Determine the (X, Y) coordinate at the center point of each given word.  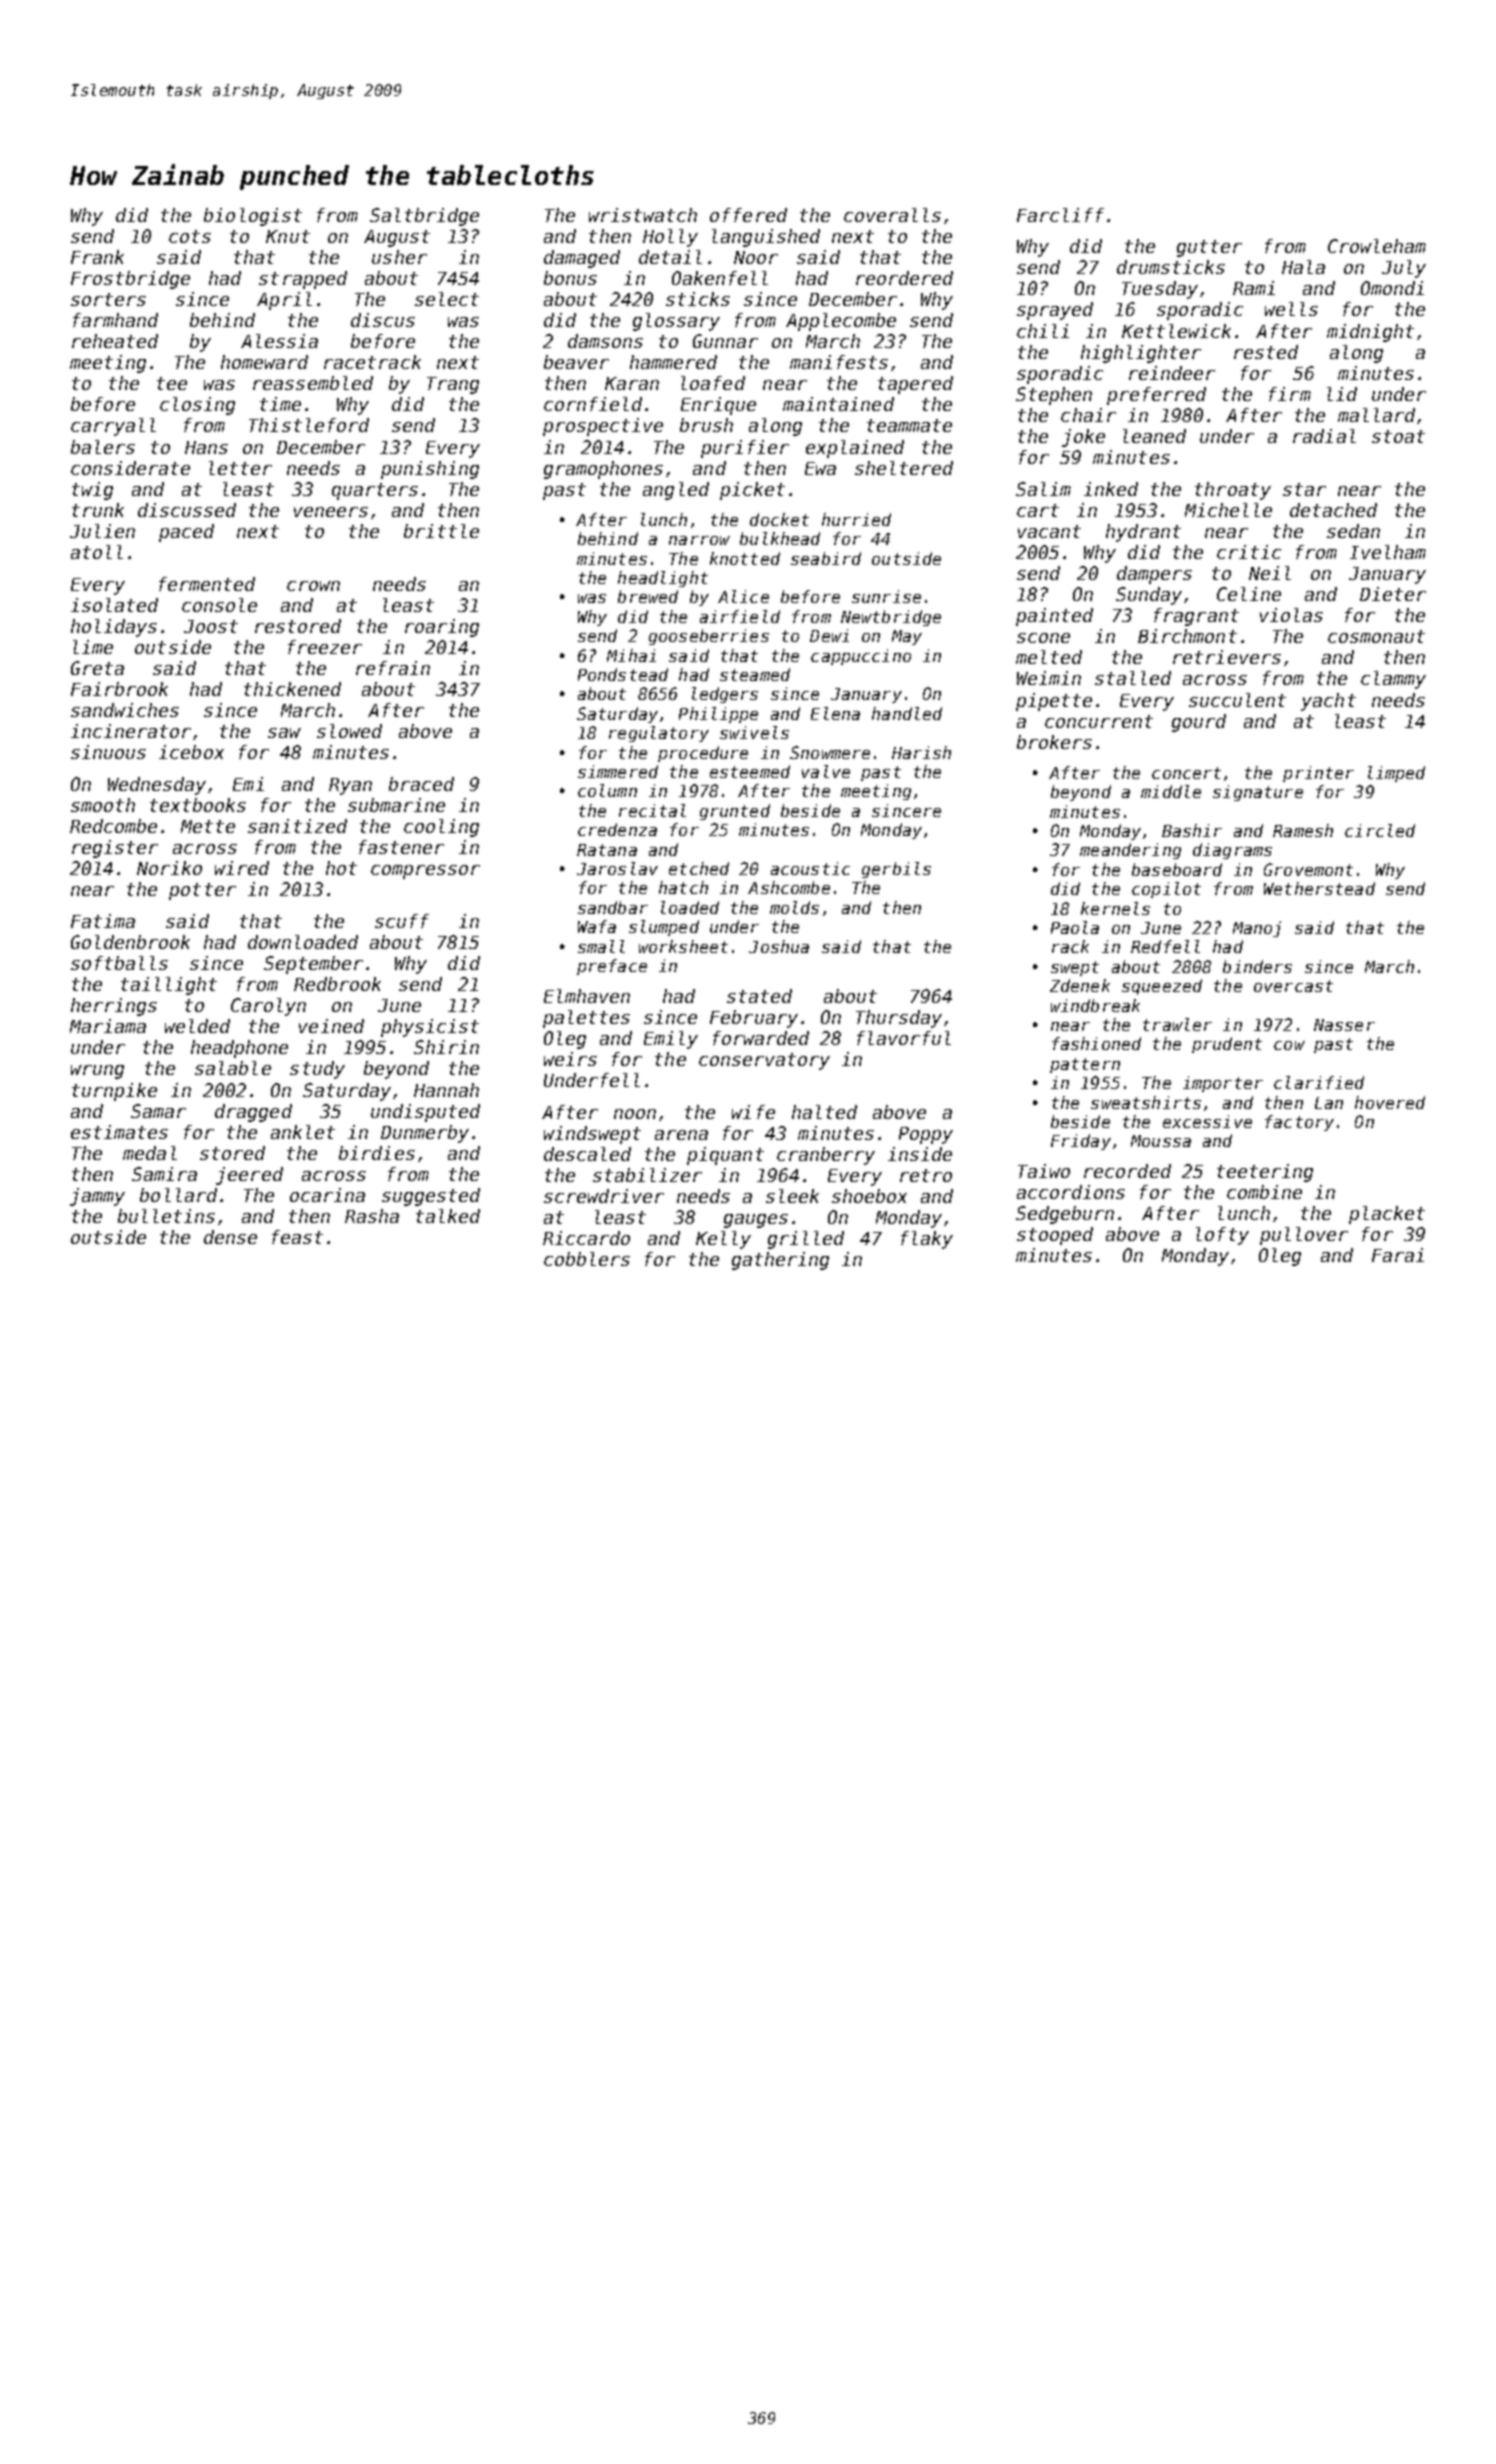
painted (1054, 617)
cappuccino (861, 657)
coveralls (892, 215)
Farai (1398, 1255)
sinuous (108, 752)
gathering (780, 1261)
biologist (253, 217)
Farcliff (1060, 215)
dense (230, 1237)
